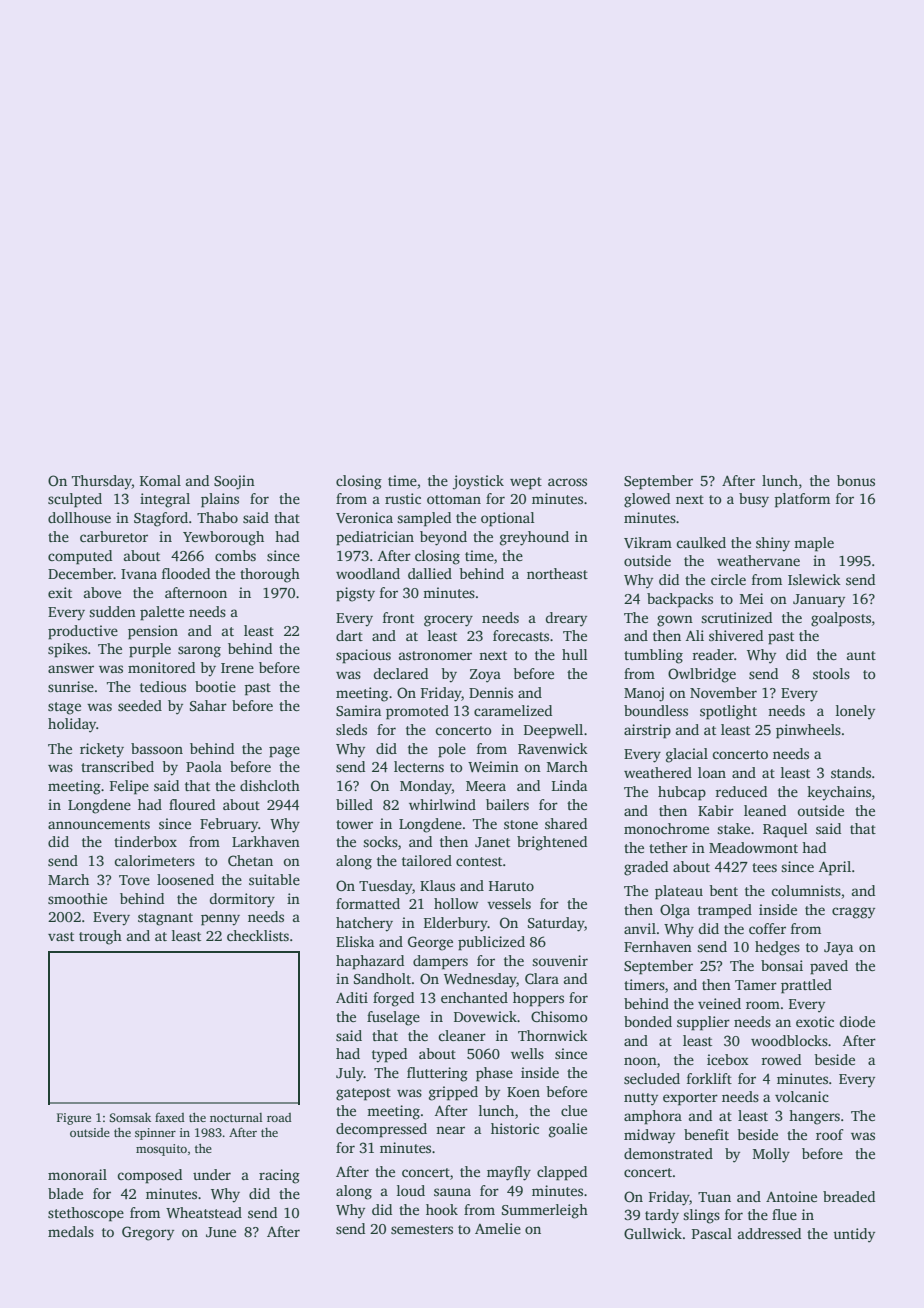 This screenshot has height=1308, width=924. Describe the element at coordinates (701, 542) in the screenshot. I see `caulked` at that location.
